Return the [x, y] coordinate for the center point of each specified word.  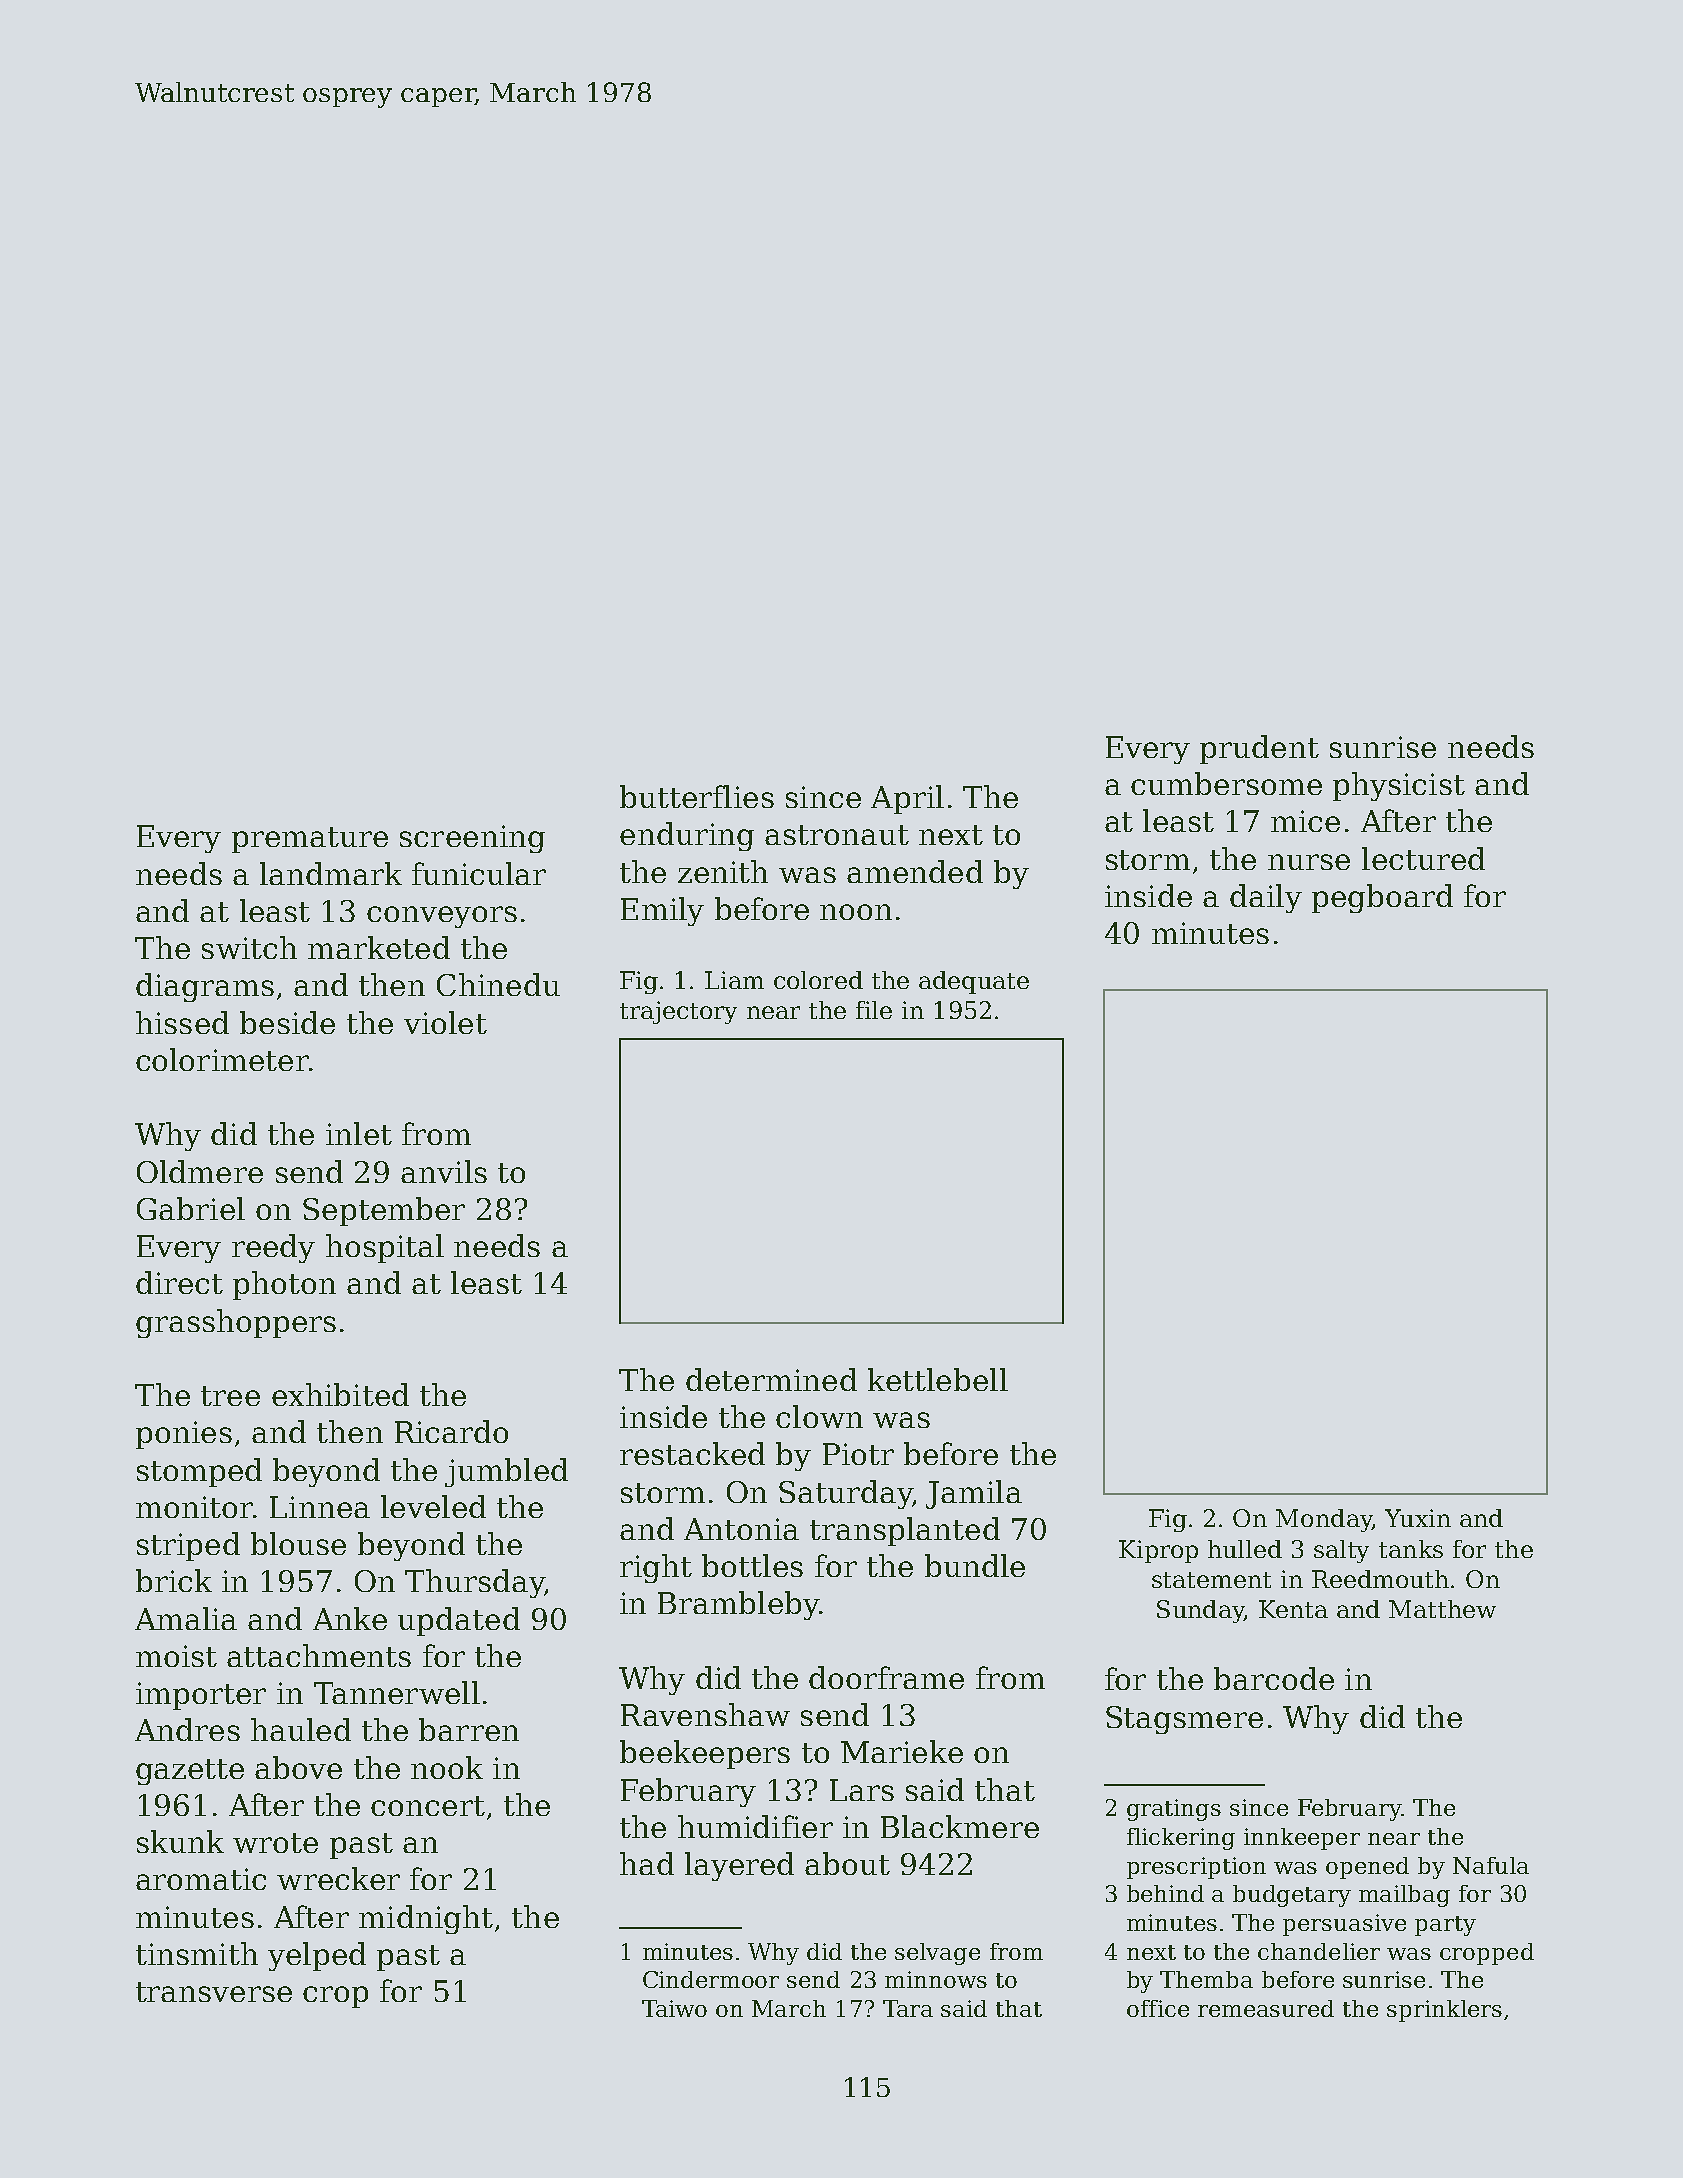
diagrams [205, 987]
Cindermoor [711, 1979]
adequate [974, 982]
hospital [385, 1248]
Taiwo [674, 2008]
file [874, 1010]
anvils [444, 1171]
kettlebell [938, 1379]
